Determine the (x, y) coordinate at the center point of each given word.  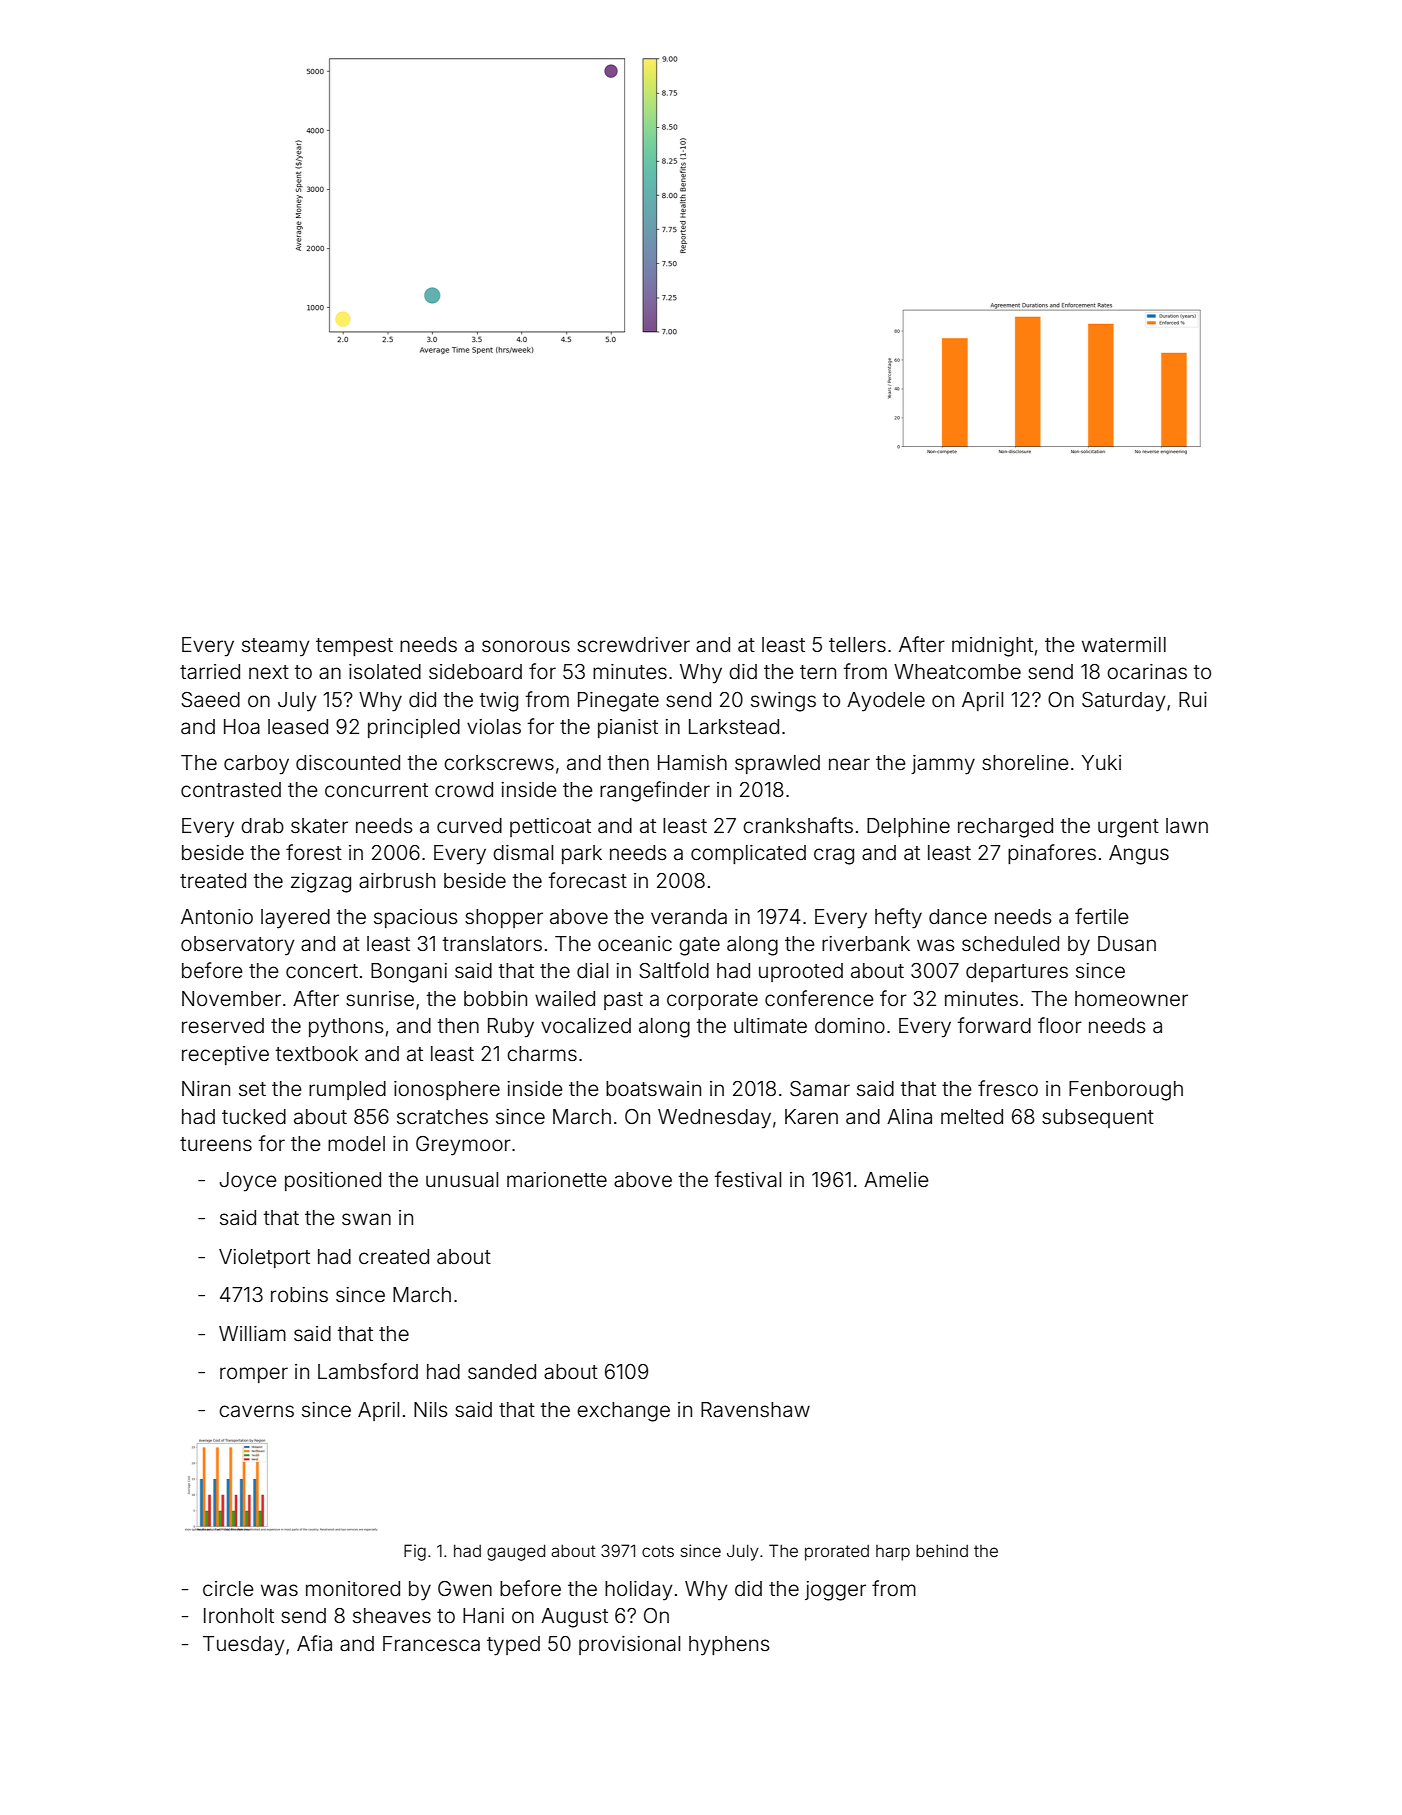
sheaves (392, 1615)
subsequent (1098, 1118)
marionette (557, 1179)
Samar (820, 1089)
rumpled (347, 1090)
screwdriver (633, 644)
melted (972, 1116)
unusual (462, 1179)
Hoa (242, 726)
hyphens (729, 1646)
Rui (1193, 699)
